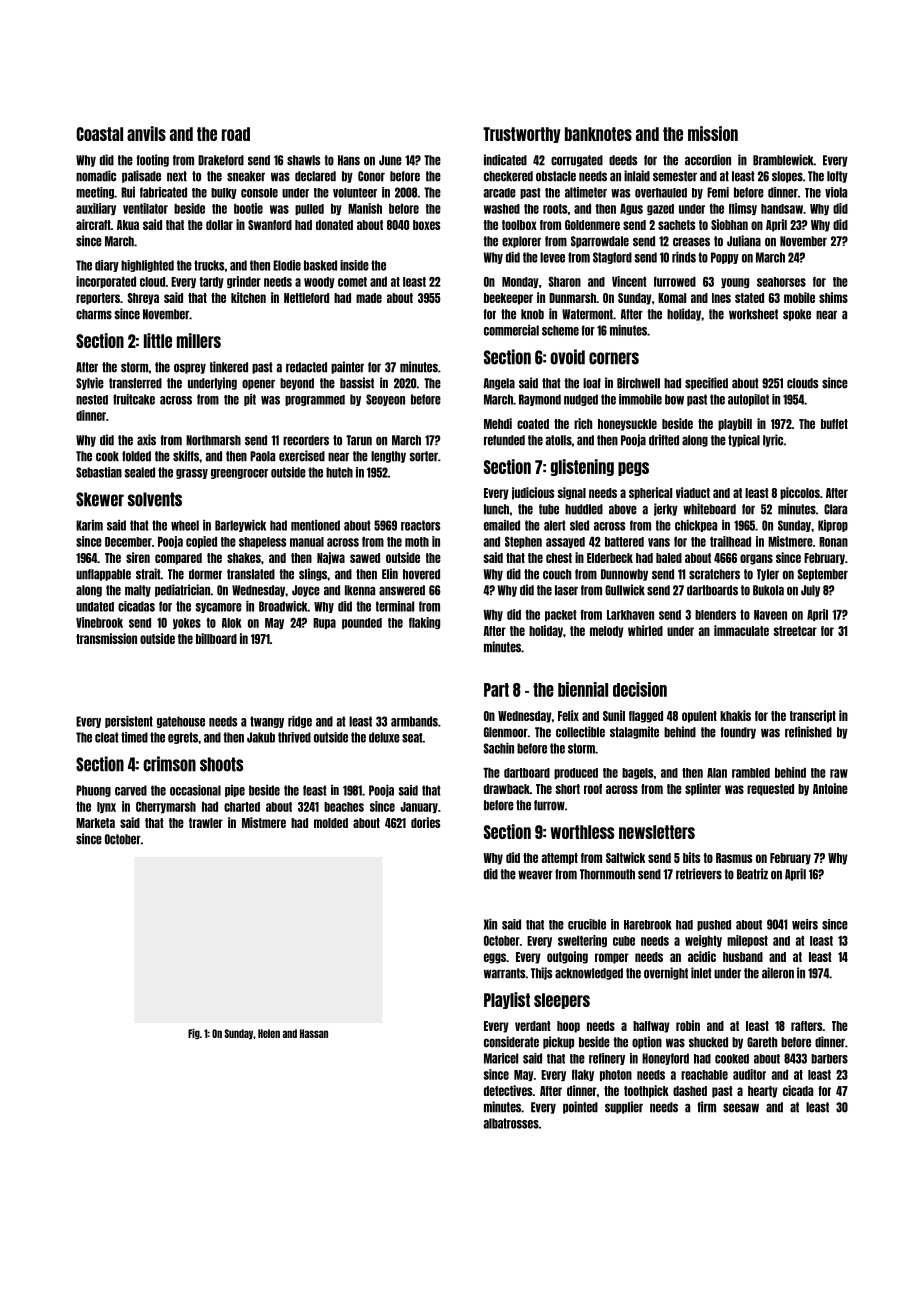  Describe the element at coordinates (314, 1033) in the image. I see `Hassan` at that location.
